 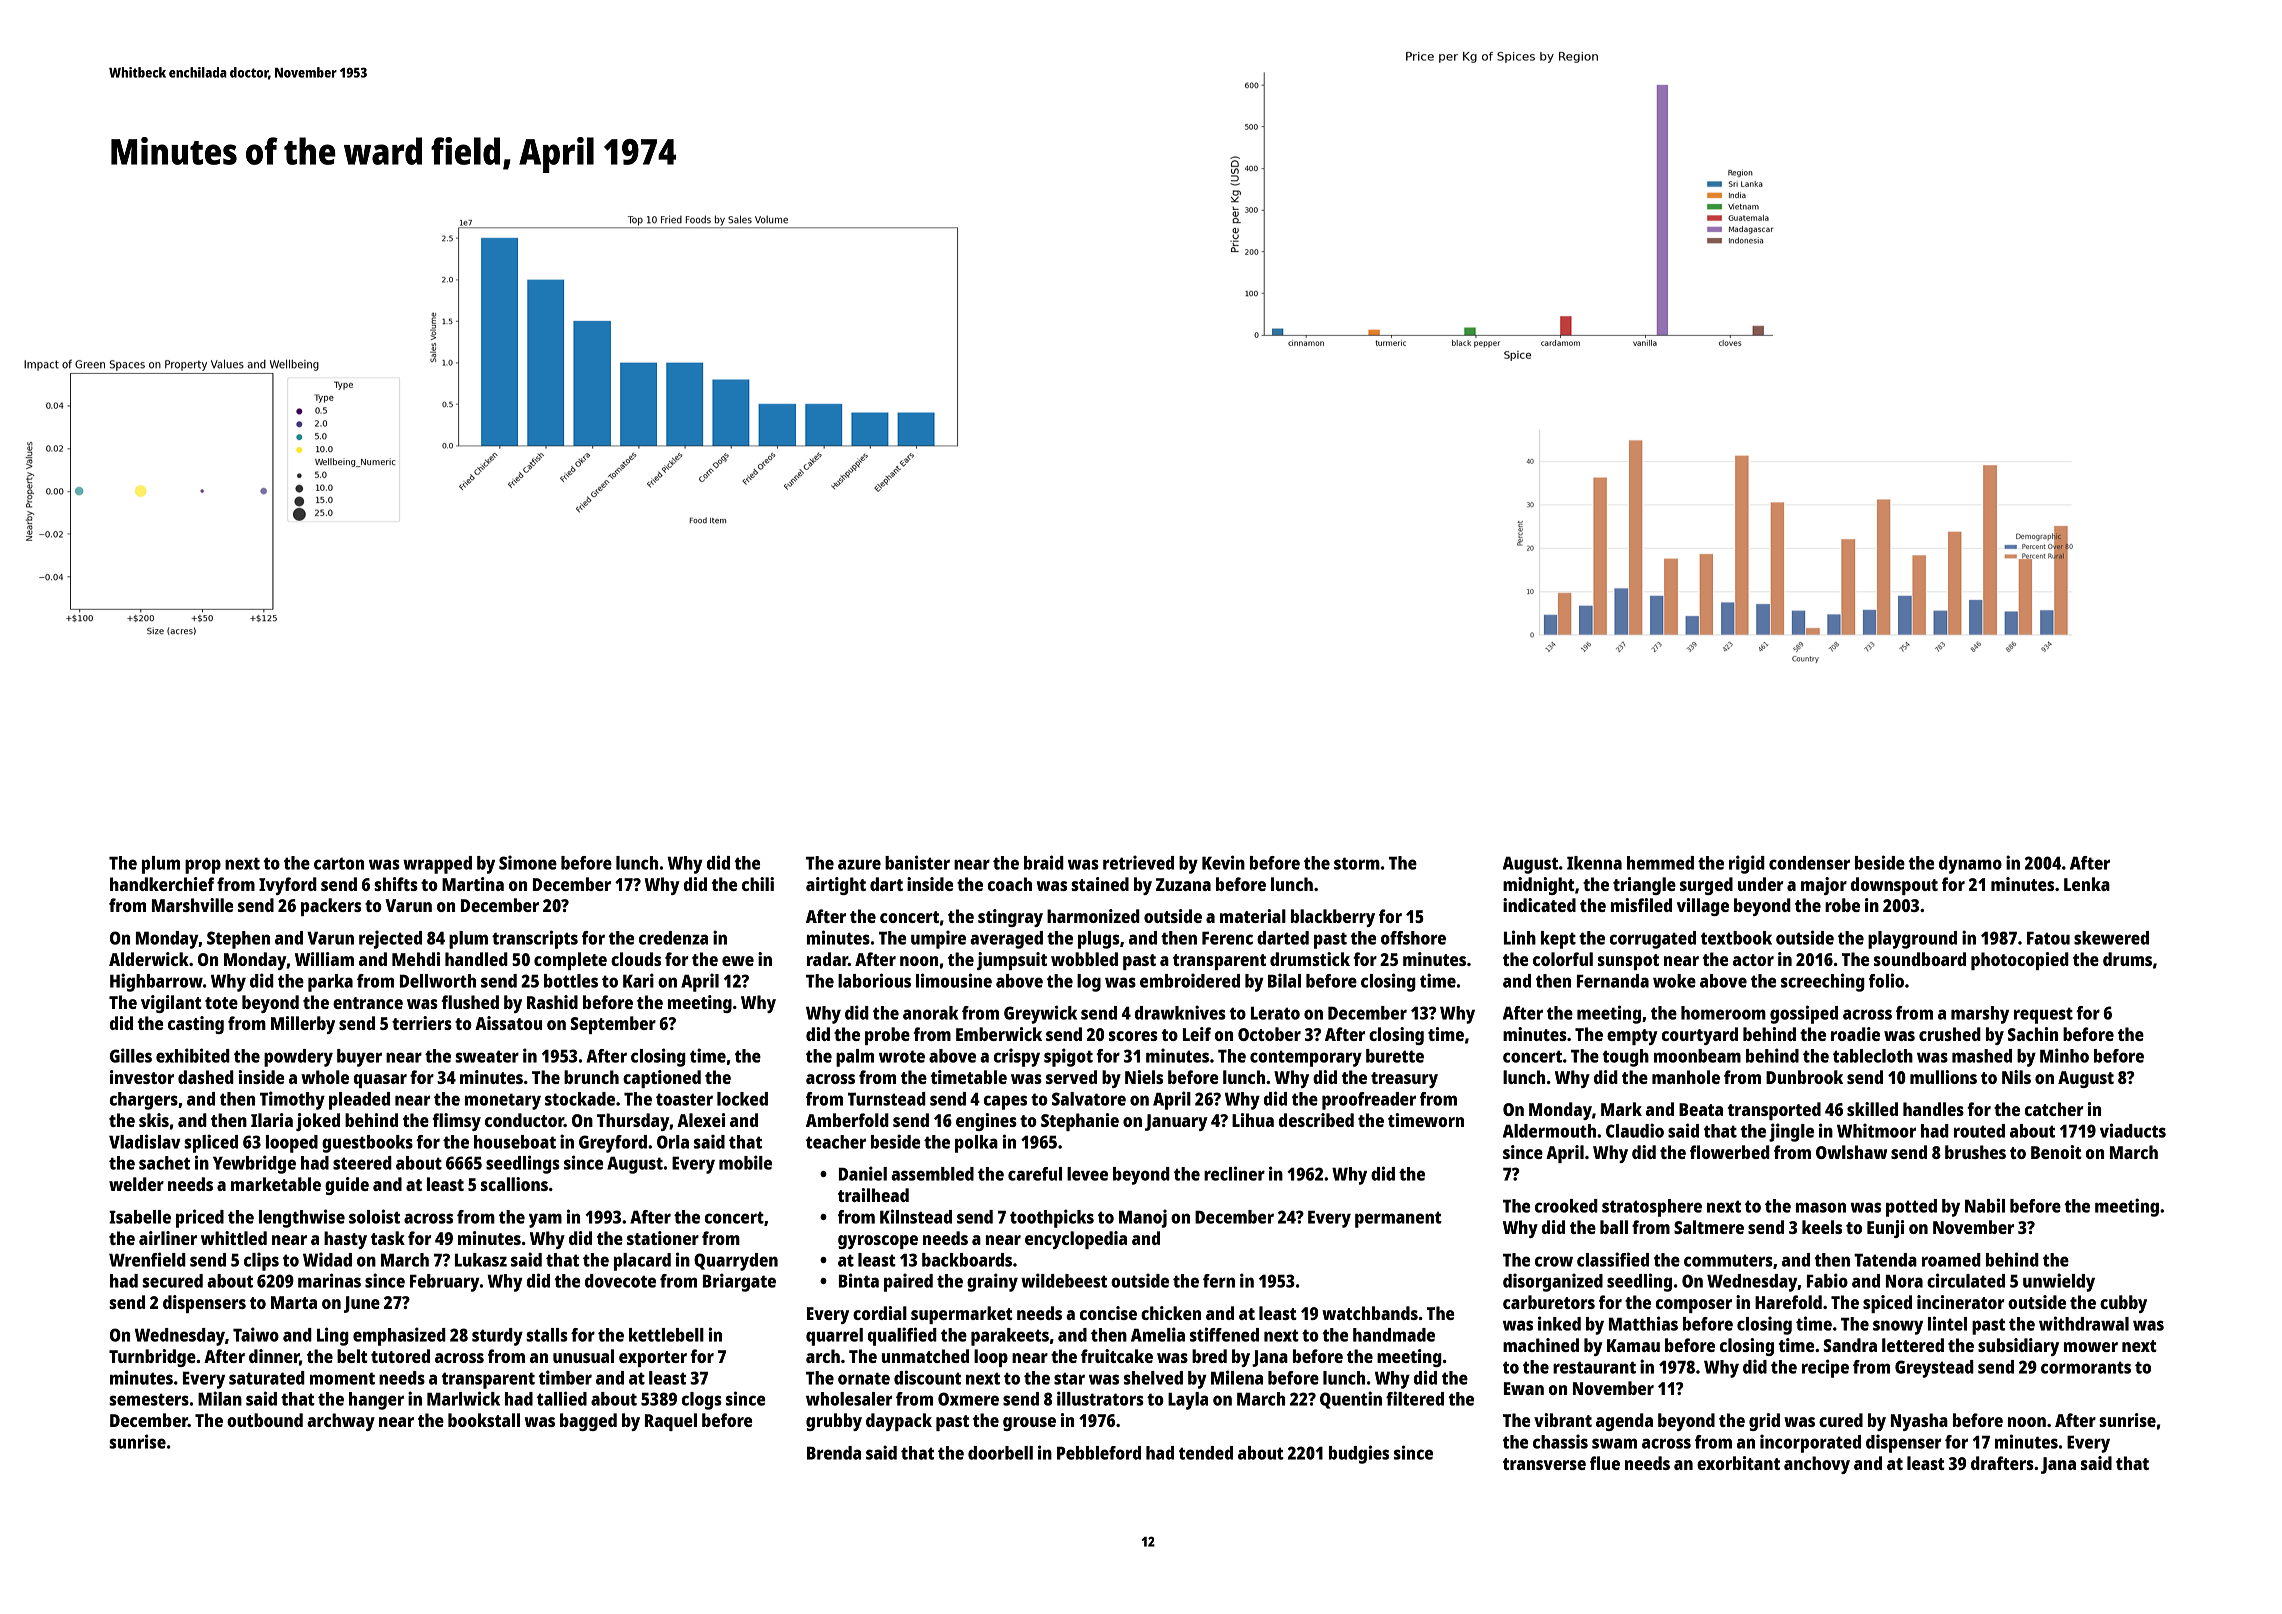 What do you see at coordinates (1912, 940) in the document?
I see `playground` at bounding box center [1912, 940].
